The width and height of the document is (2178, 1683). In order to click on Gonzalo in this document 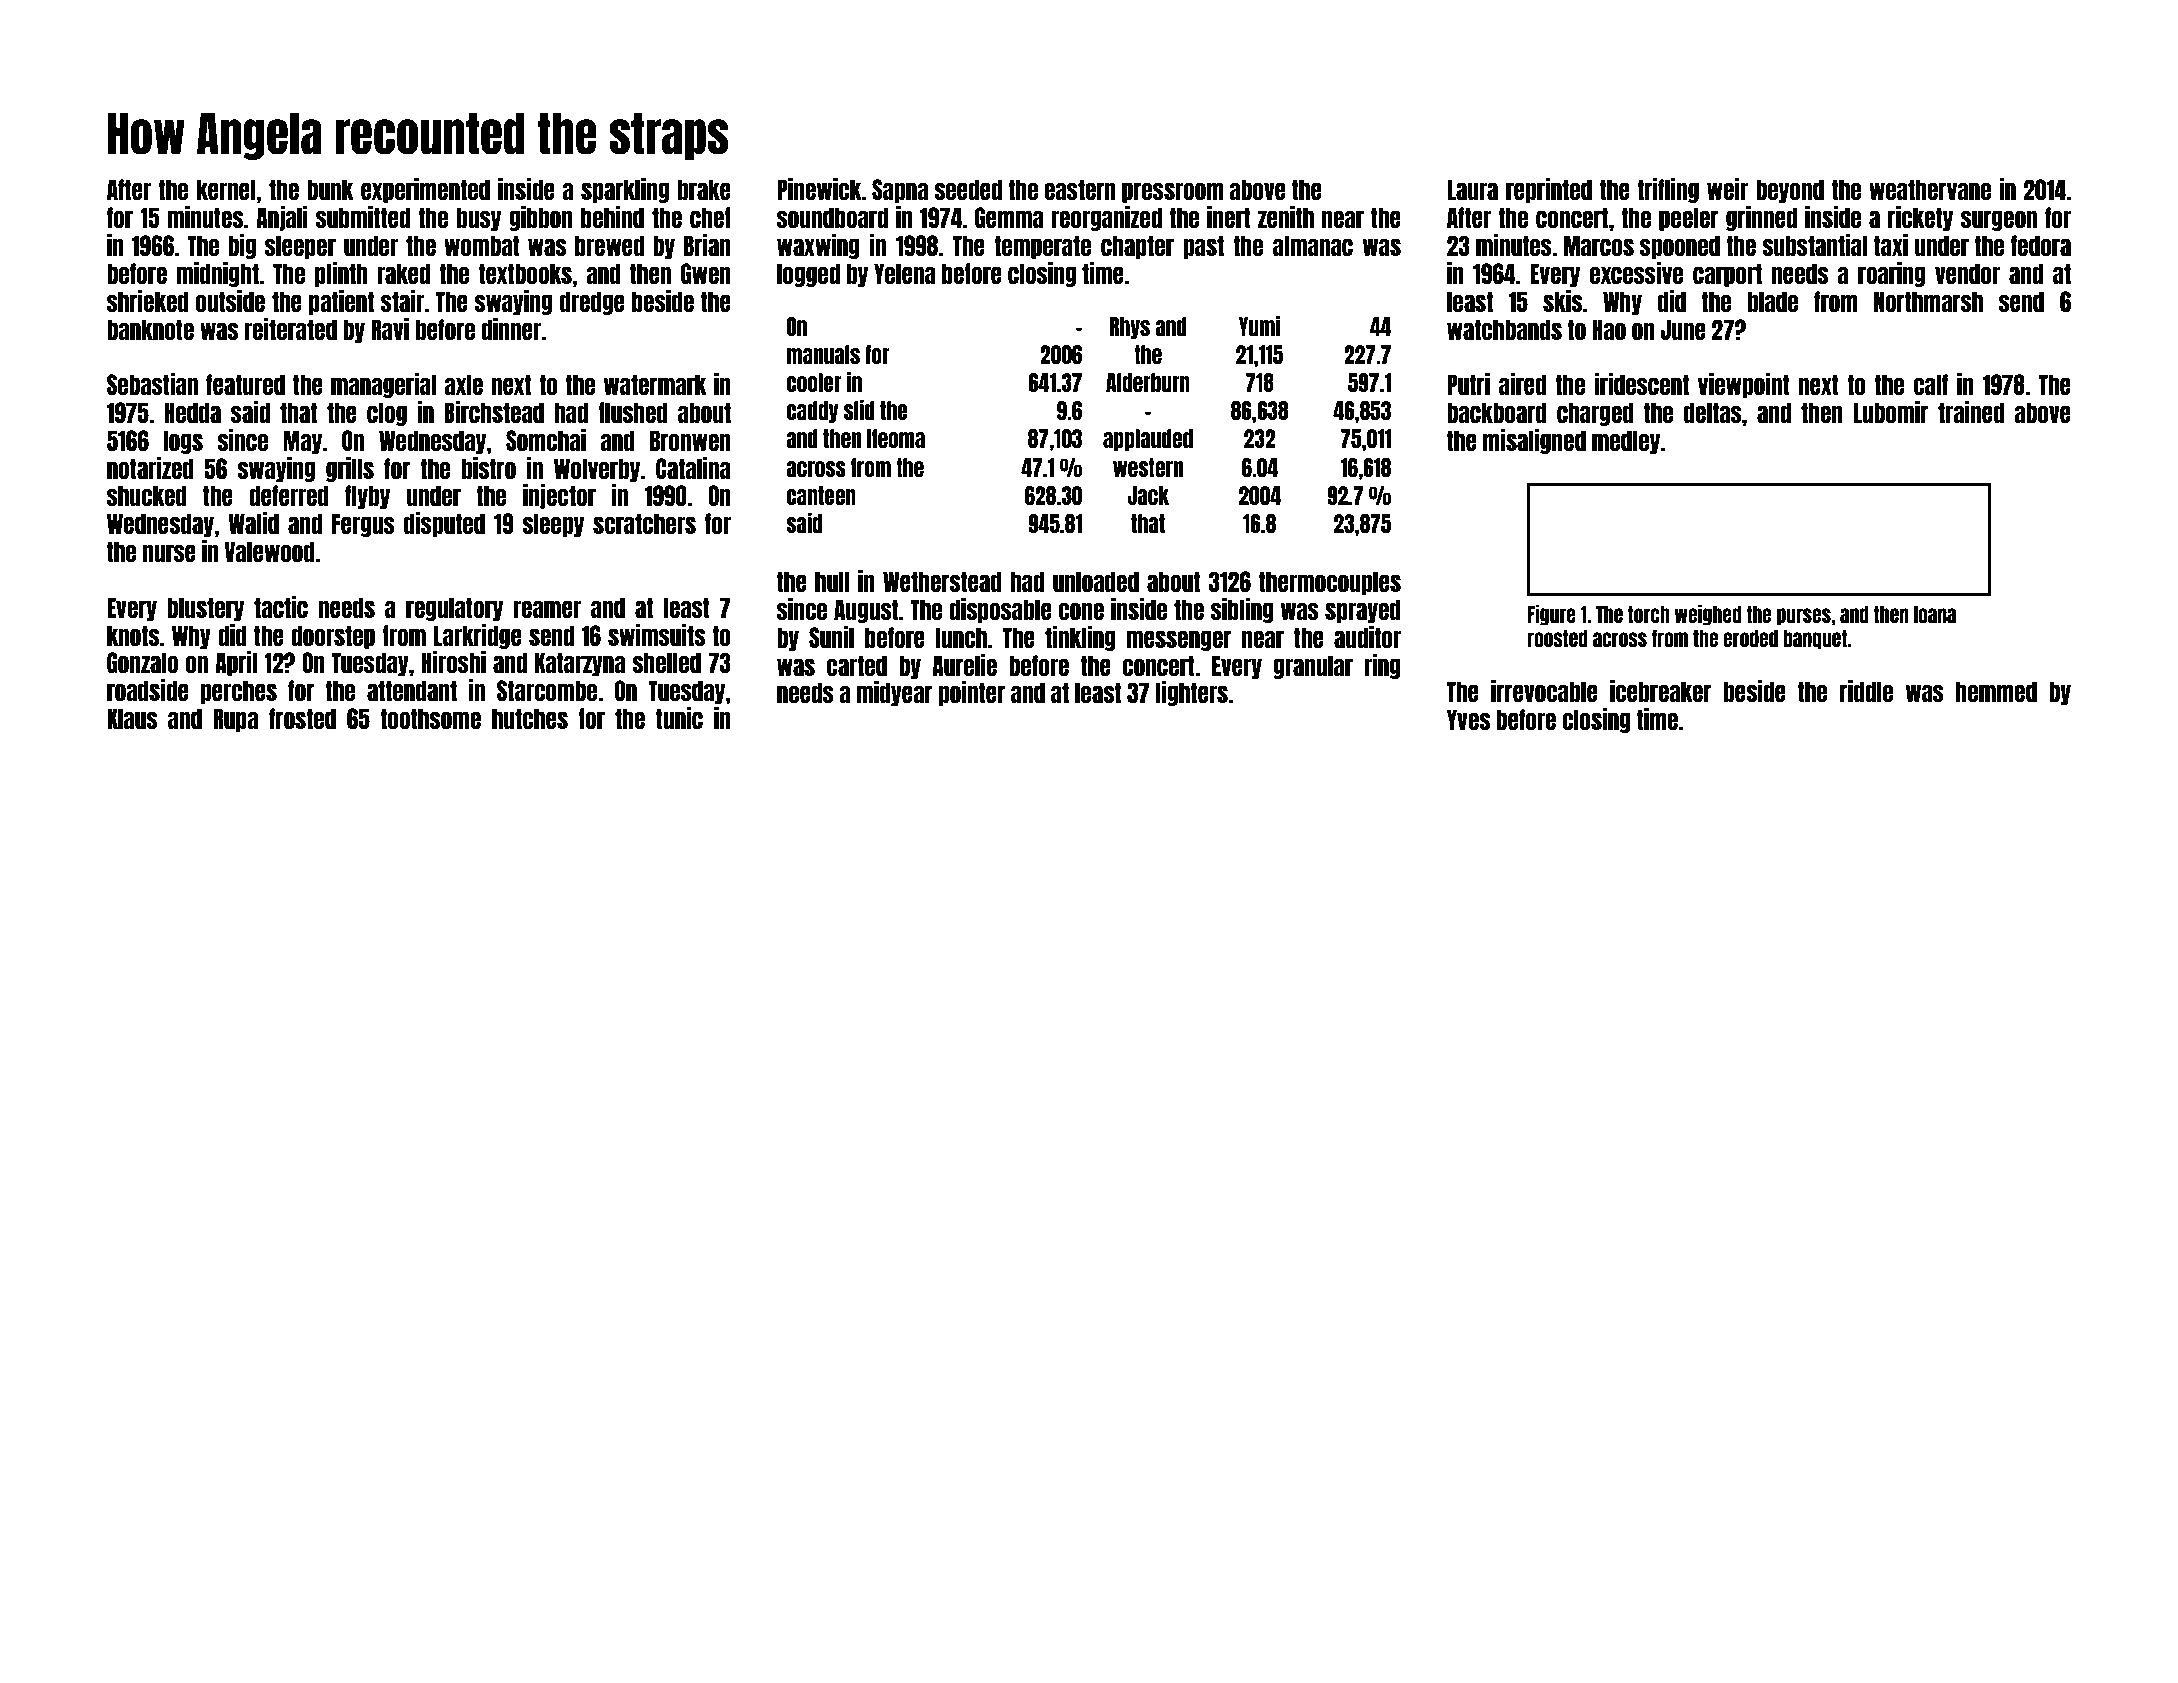, I will do `click(142, 662)`.
